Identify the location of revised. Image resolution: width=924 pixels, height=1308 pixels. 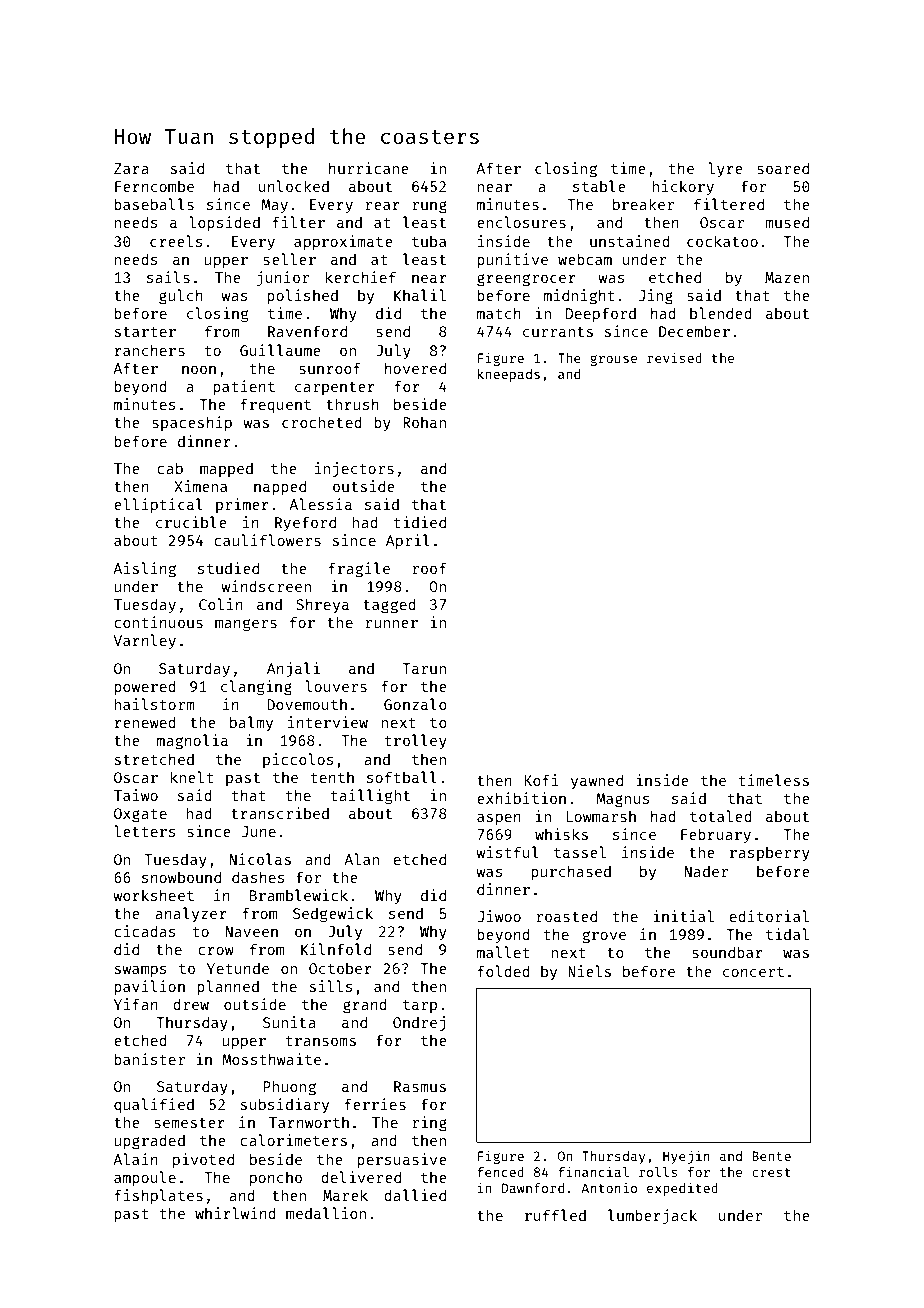
(674, 357).
